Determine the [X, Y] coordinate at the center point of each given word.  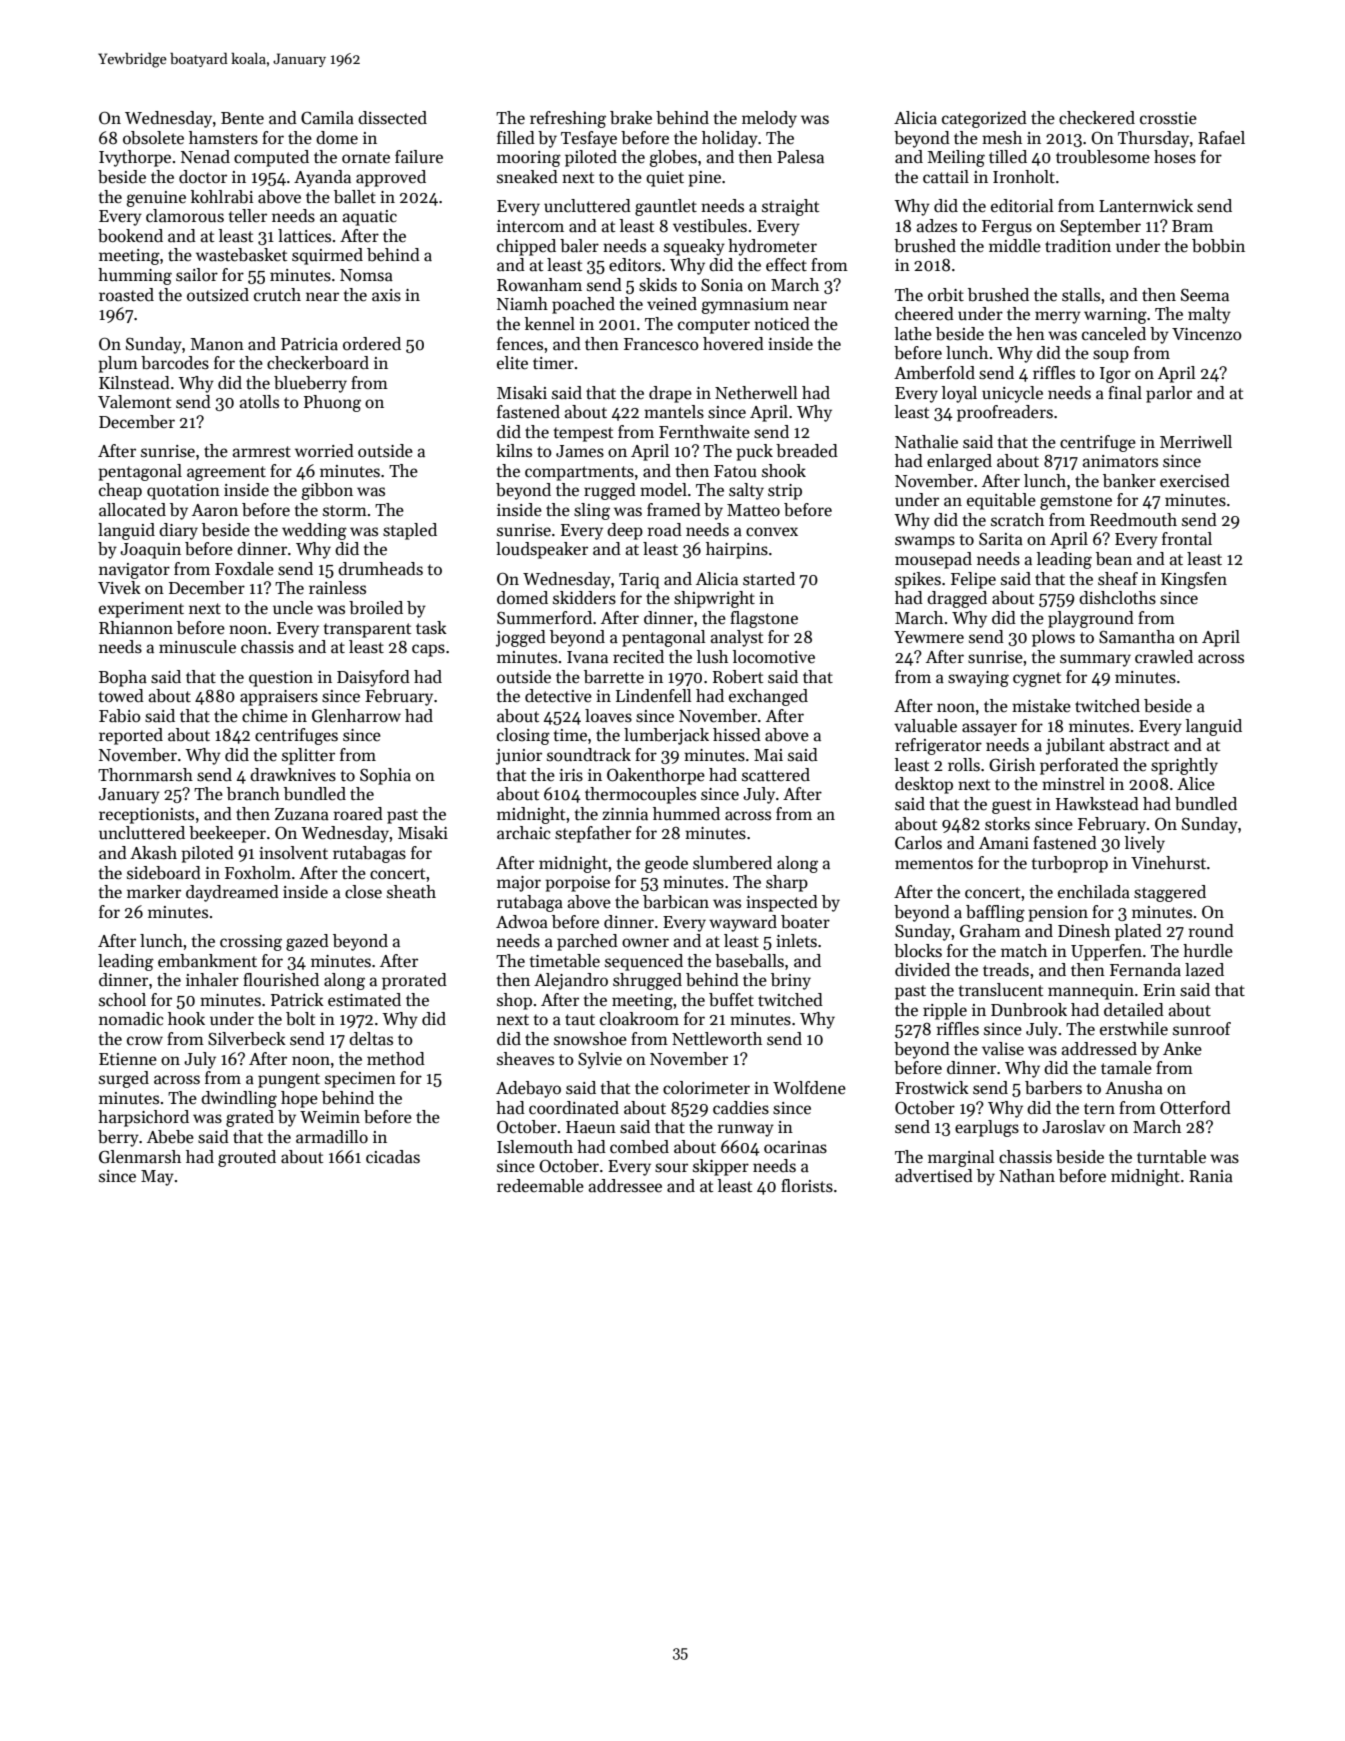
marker [154, 892]
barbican [676, 902]
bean [1114, 559]
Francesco [661, 344]
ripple [945, 1011]
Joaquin [150, 551]
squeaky [694, 247]
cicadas [393, 1157]
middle [1015, 246]
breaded [807, 451]
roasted [126, 295]
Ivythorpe [135, 158]
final [1125, 392]
